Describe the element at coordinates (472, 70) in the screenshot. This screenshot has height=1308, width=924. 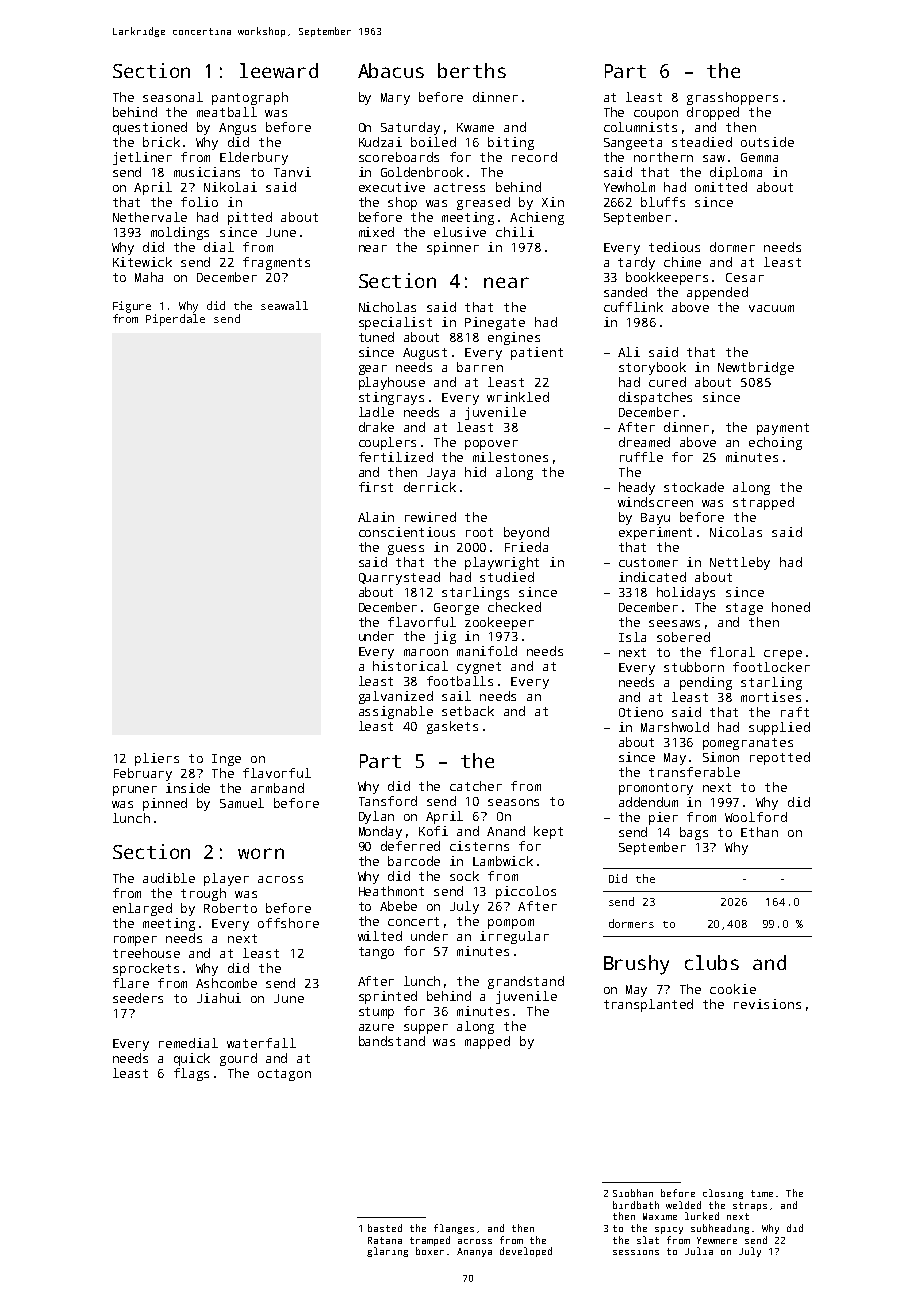
I see `berths` at that location.
